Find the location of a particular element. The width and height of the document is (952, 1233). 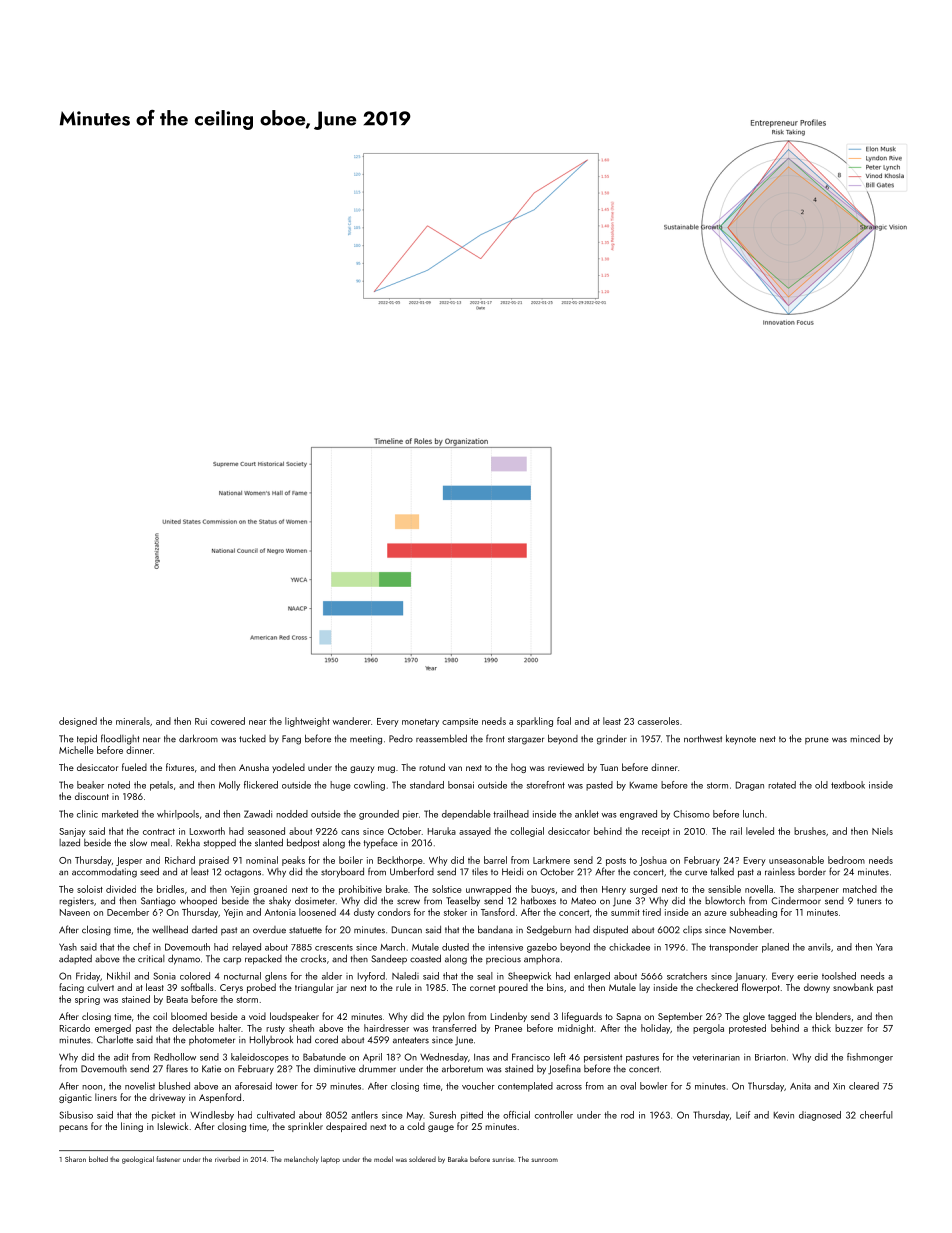

Antonia is located at coordinates (280, 912).
